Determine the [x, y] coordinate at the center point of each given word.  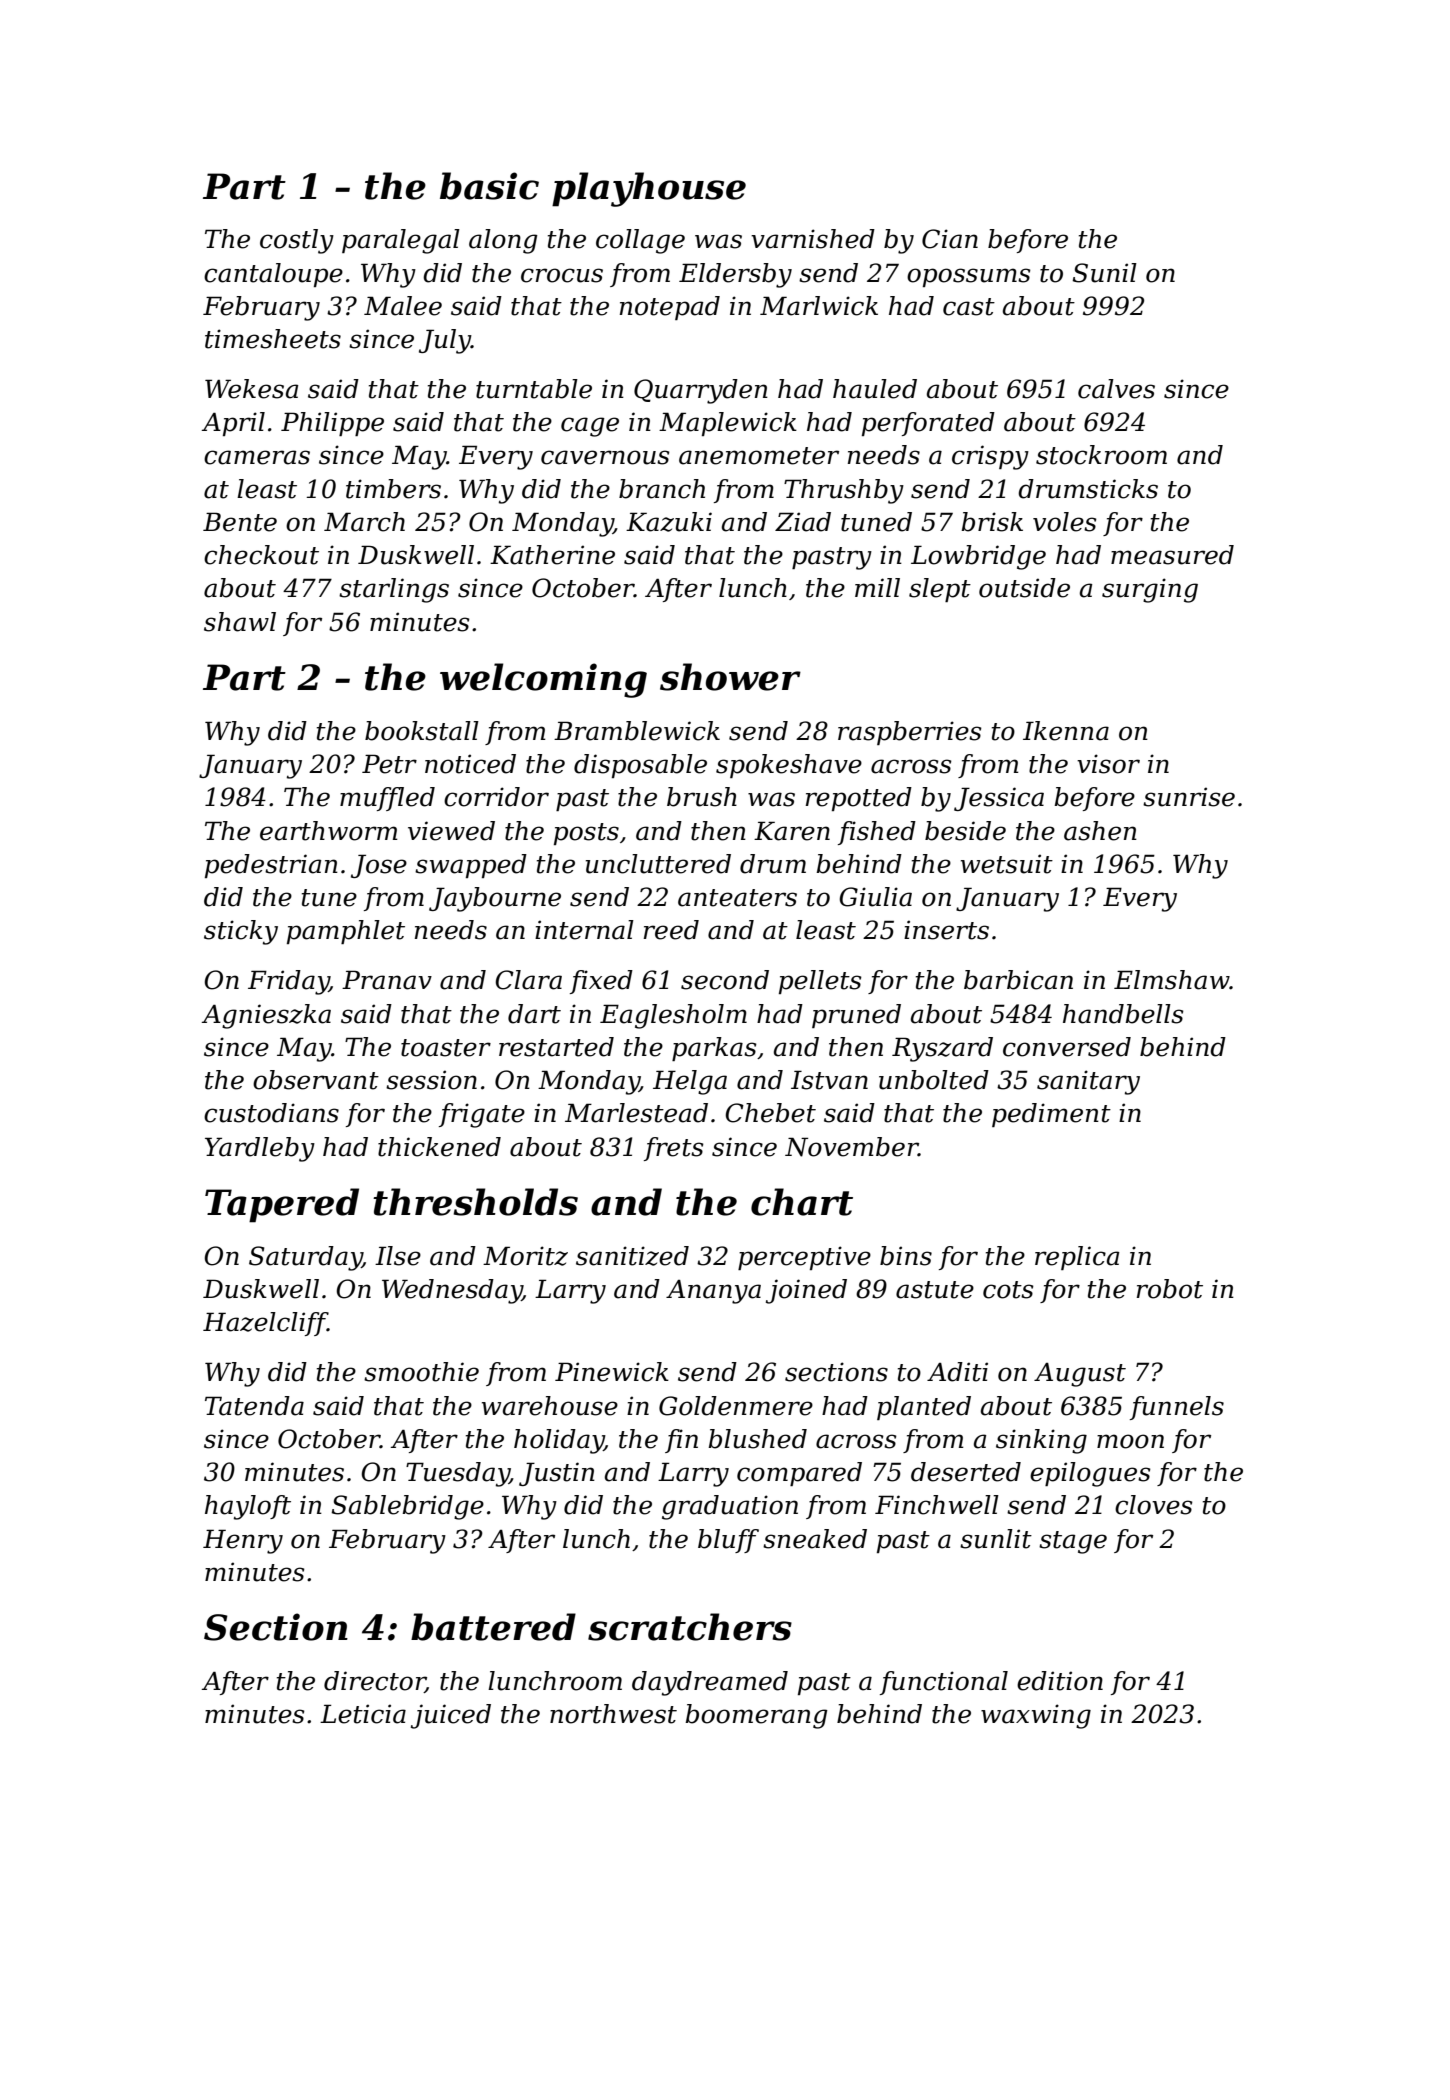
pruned [856, 1016]
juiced [451, 1716]
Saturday [305, 1258]
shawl [240, 622]
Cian [950, 239]
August [1080, 1375]
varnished [813, 239]
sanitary [1088, 1082]
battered [493, 1627]
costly [297, 241]
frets [674, 1149]
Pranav [387, 980]
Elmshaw [1172, 980]
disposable [640, 766]
